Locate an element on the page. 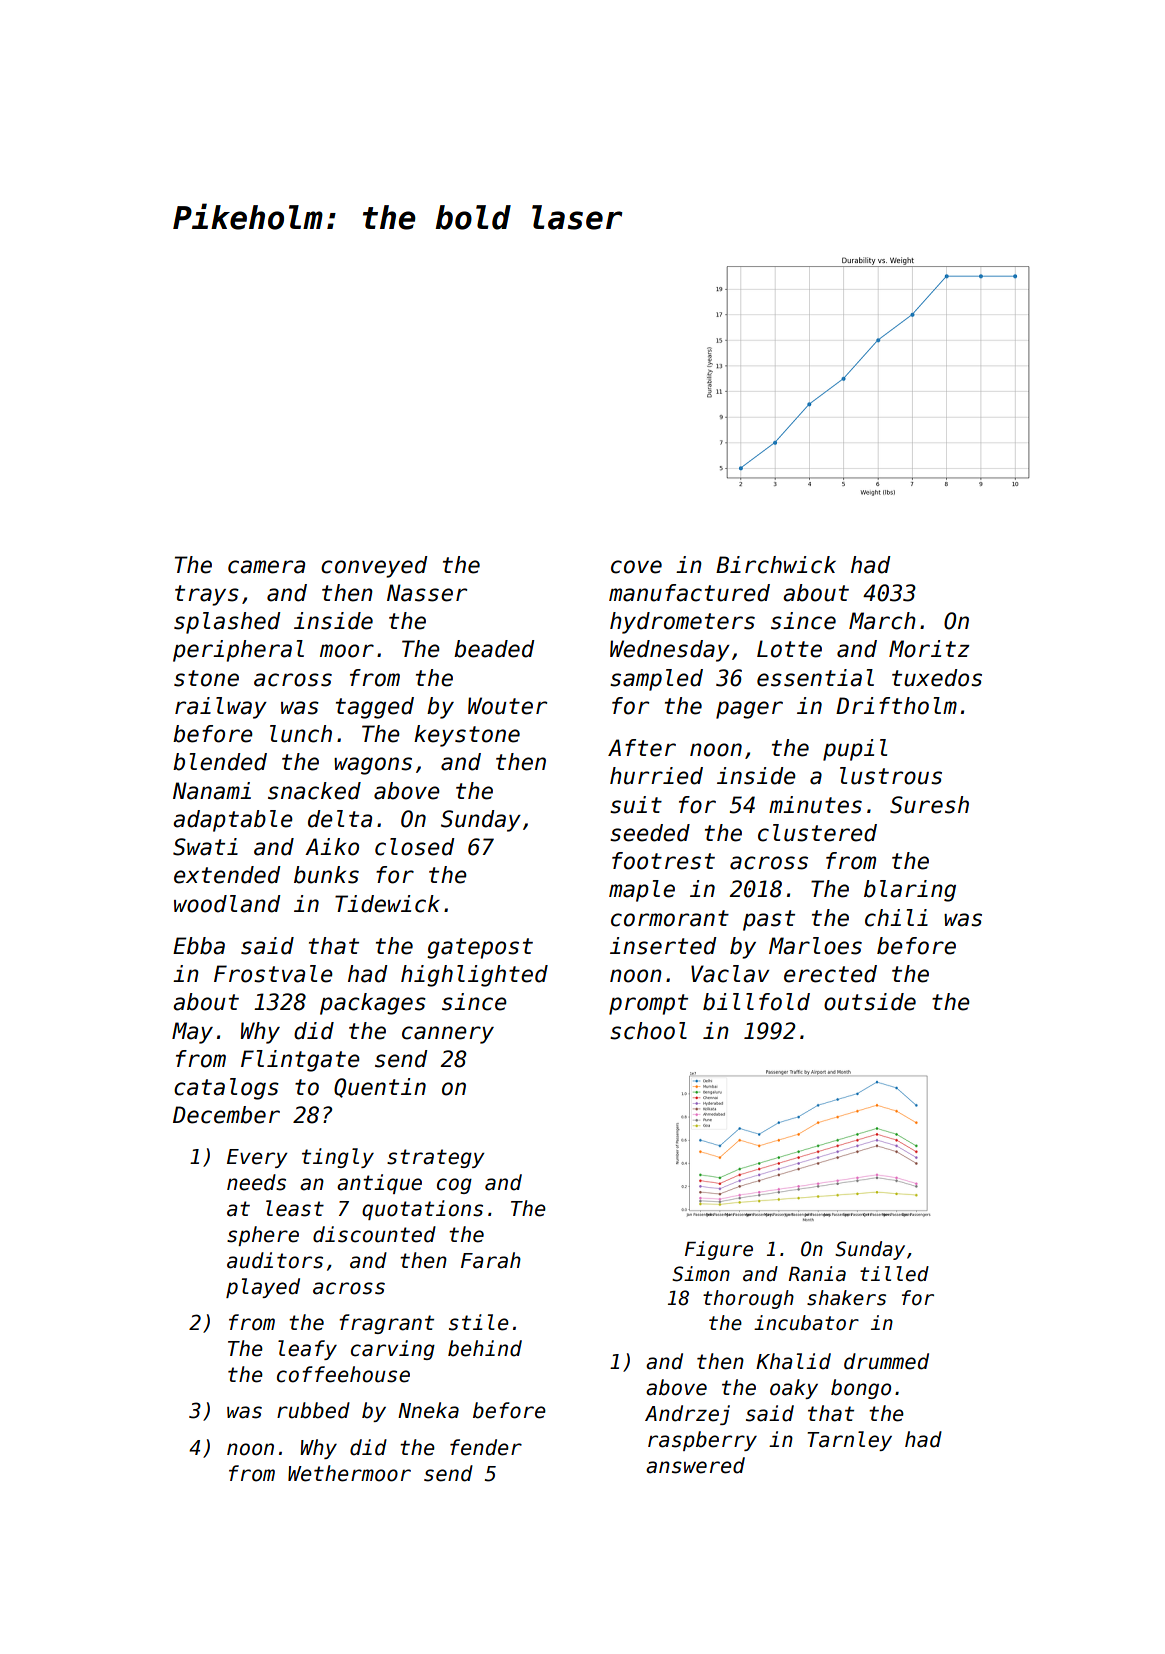 Image resolution: width=1165 pixels, height=1654 pixels. outside is located at coordinates (870, 1002).
